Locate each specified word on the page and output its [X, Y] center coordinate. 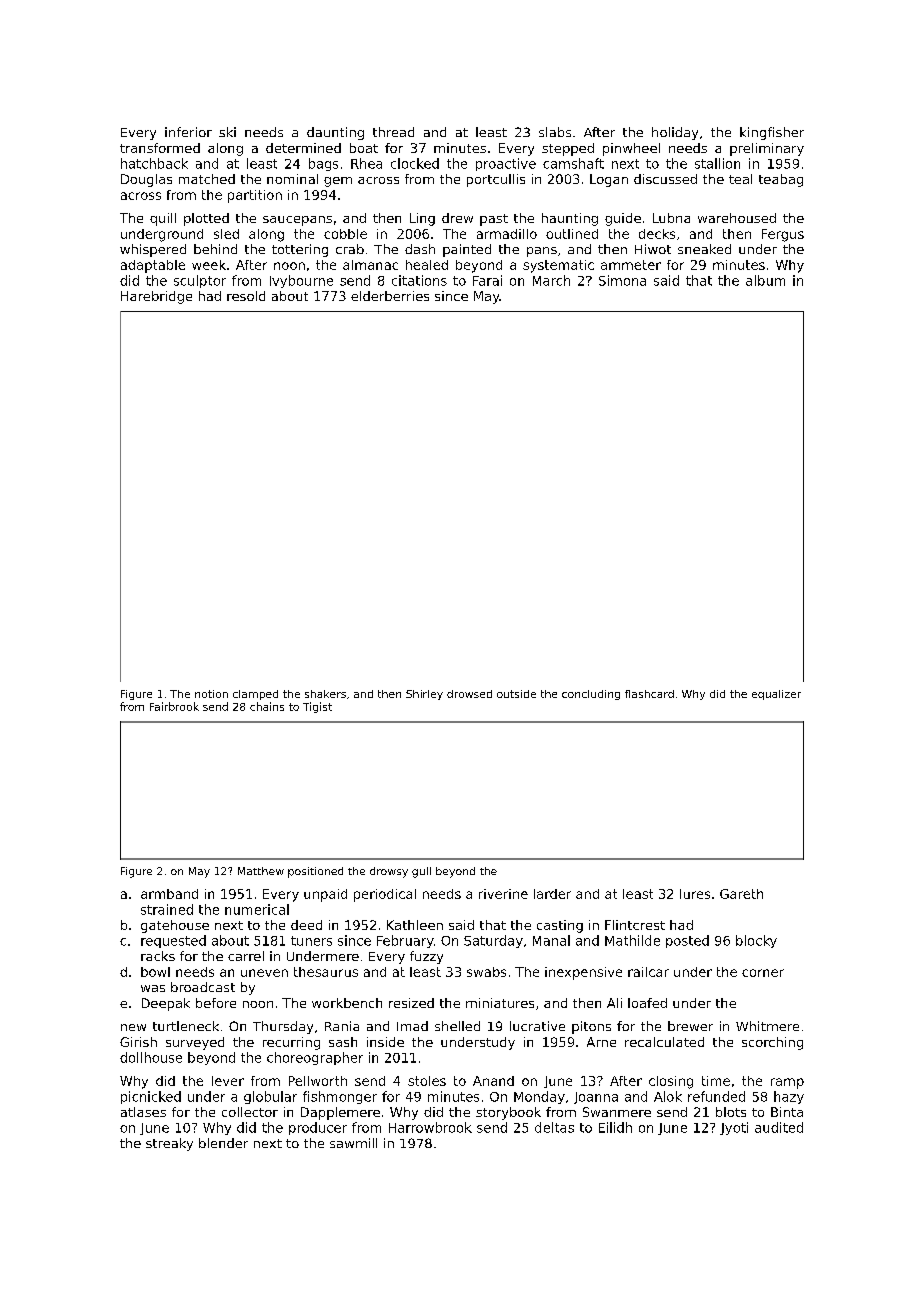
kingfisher [772, 133]
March [551, 280]
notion [211, 694]
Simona [622, 280]
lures [695, 894]
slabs [555, 132]
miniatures [500, 1003]
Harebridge [156, 297]
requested [173, 941]
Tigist [317, 707]
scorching [772, 1043]
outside [516, 694]
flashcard [649, 694]
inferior [188, 132]
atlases [143, 1112]
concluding [591, 695]
